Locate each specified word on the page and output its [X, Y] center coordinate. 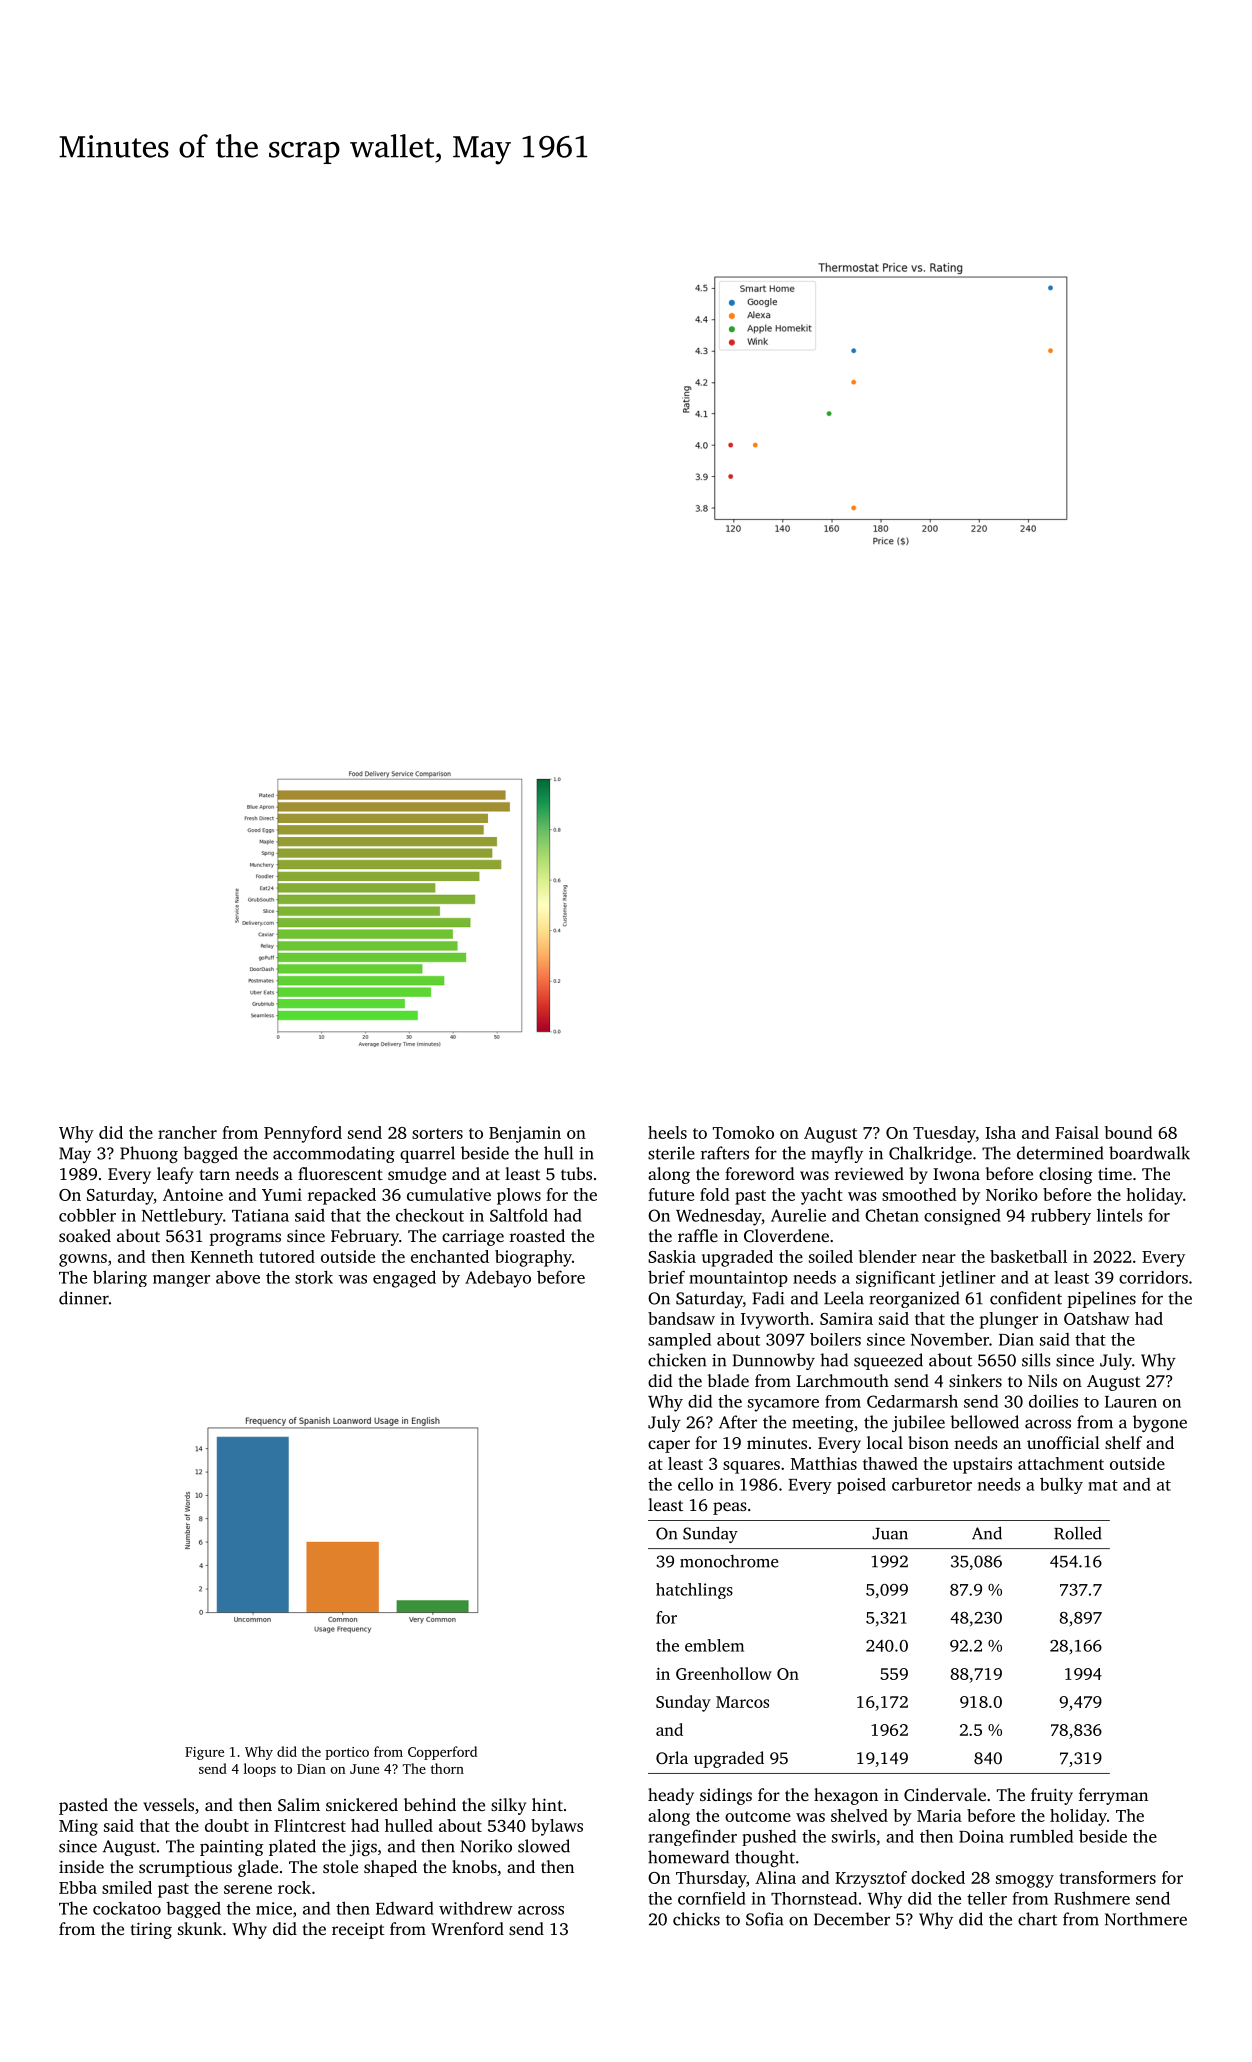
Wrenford [467, 1928]
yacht [822, 1196]
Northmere [1146, 1919]
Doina [981, 1836]
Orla [672, 1757]
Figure [204, 1753]
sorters [437, 1133]
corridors [1153, 1277]
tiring [151, 1930]
